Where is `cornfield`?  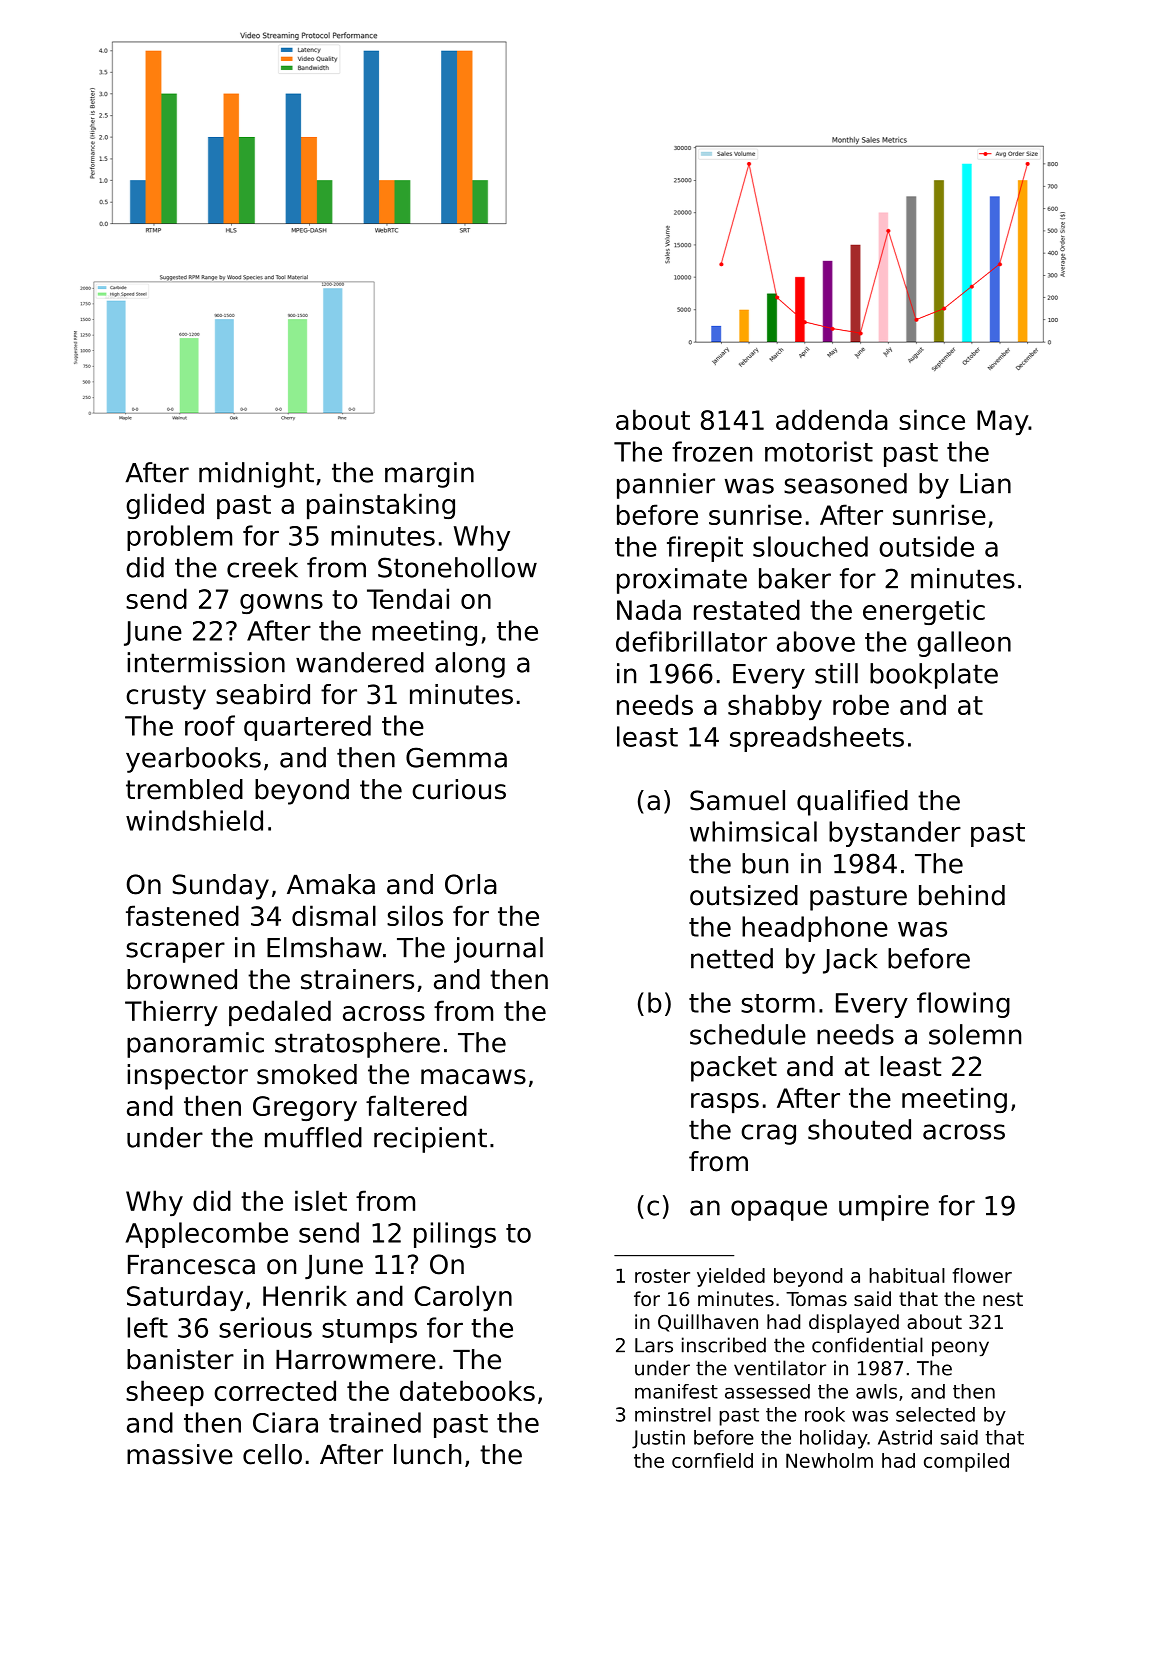 cornfield is located at coordinates (712, 1460).
